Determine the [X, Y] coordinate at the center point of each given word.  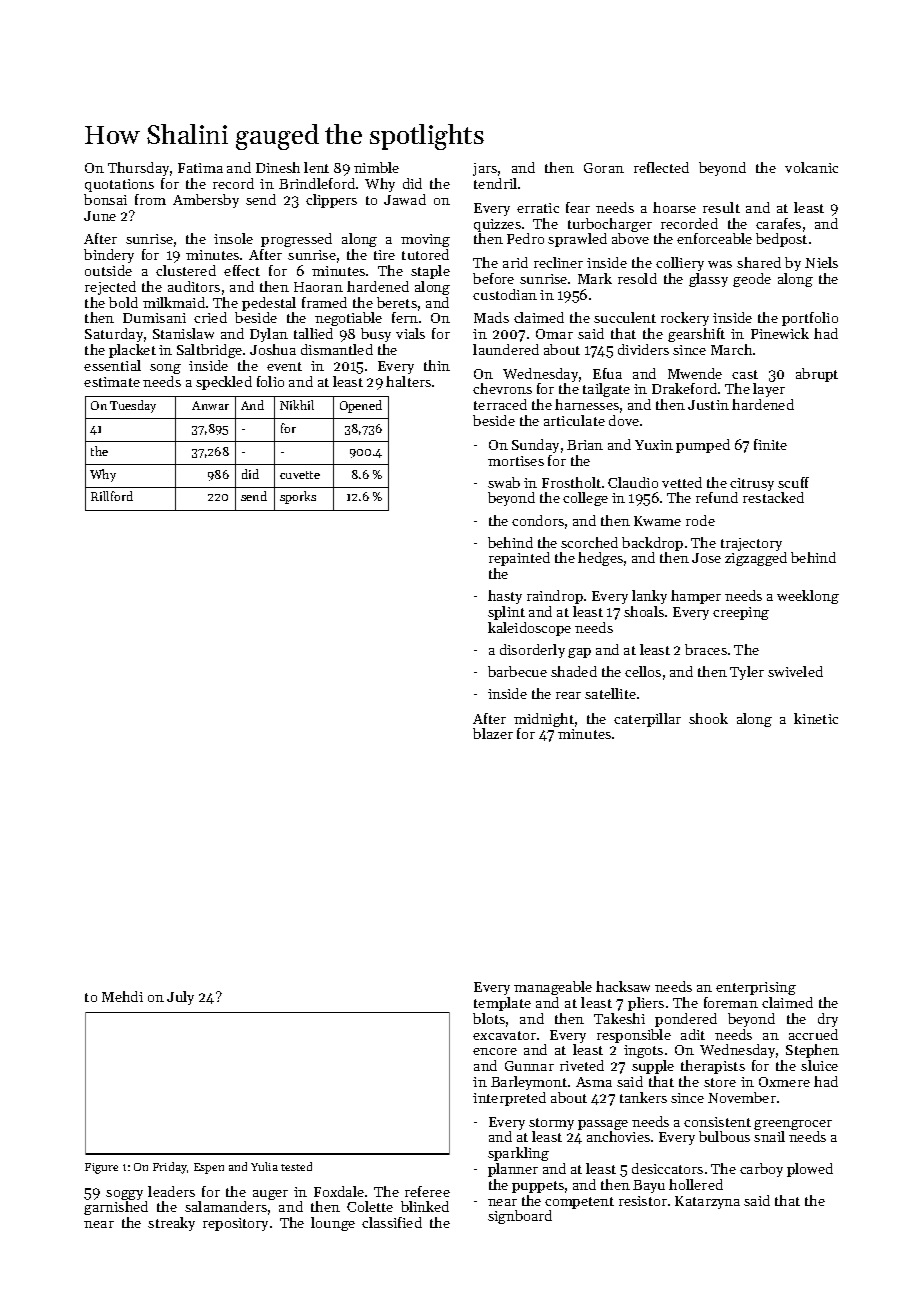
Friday [170, 1168]
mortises [516, 461]
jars [485, 169]
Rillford [112, 496]
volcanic [811, 167]
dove [624, 420]
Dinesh [278, 167]
